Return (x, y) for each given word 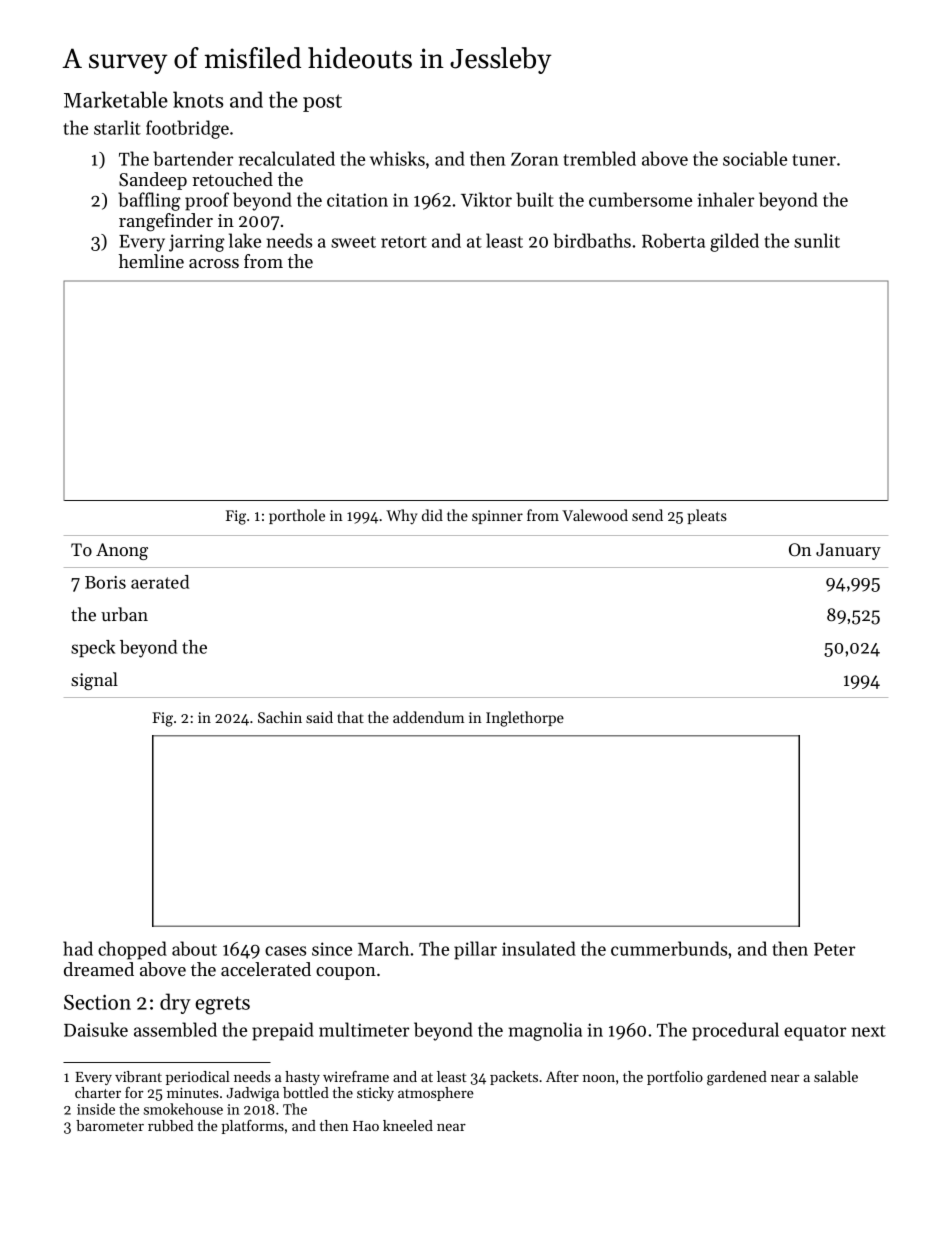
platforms (252, 1127)
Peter (834, 949)
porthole (297, 516)
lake (245, 240)
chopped (132, 950)
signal (94, 681)
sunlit (817, 240)
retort (404, 242)
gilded (734, 242)
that (350, 717)
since (332, 949)
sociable (755, 158)
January (848, 551)
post (322, 103)
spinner (497, 517)
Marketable (116, 99)
